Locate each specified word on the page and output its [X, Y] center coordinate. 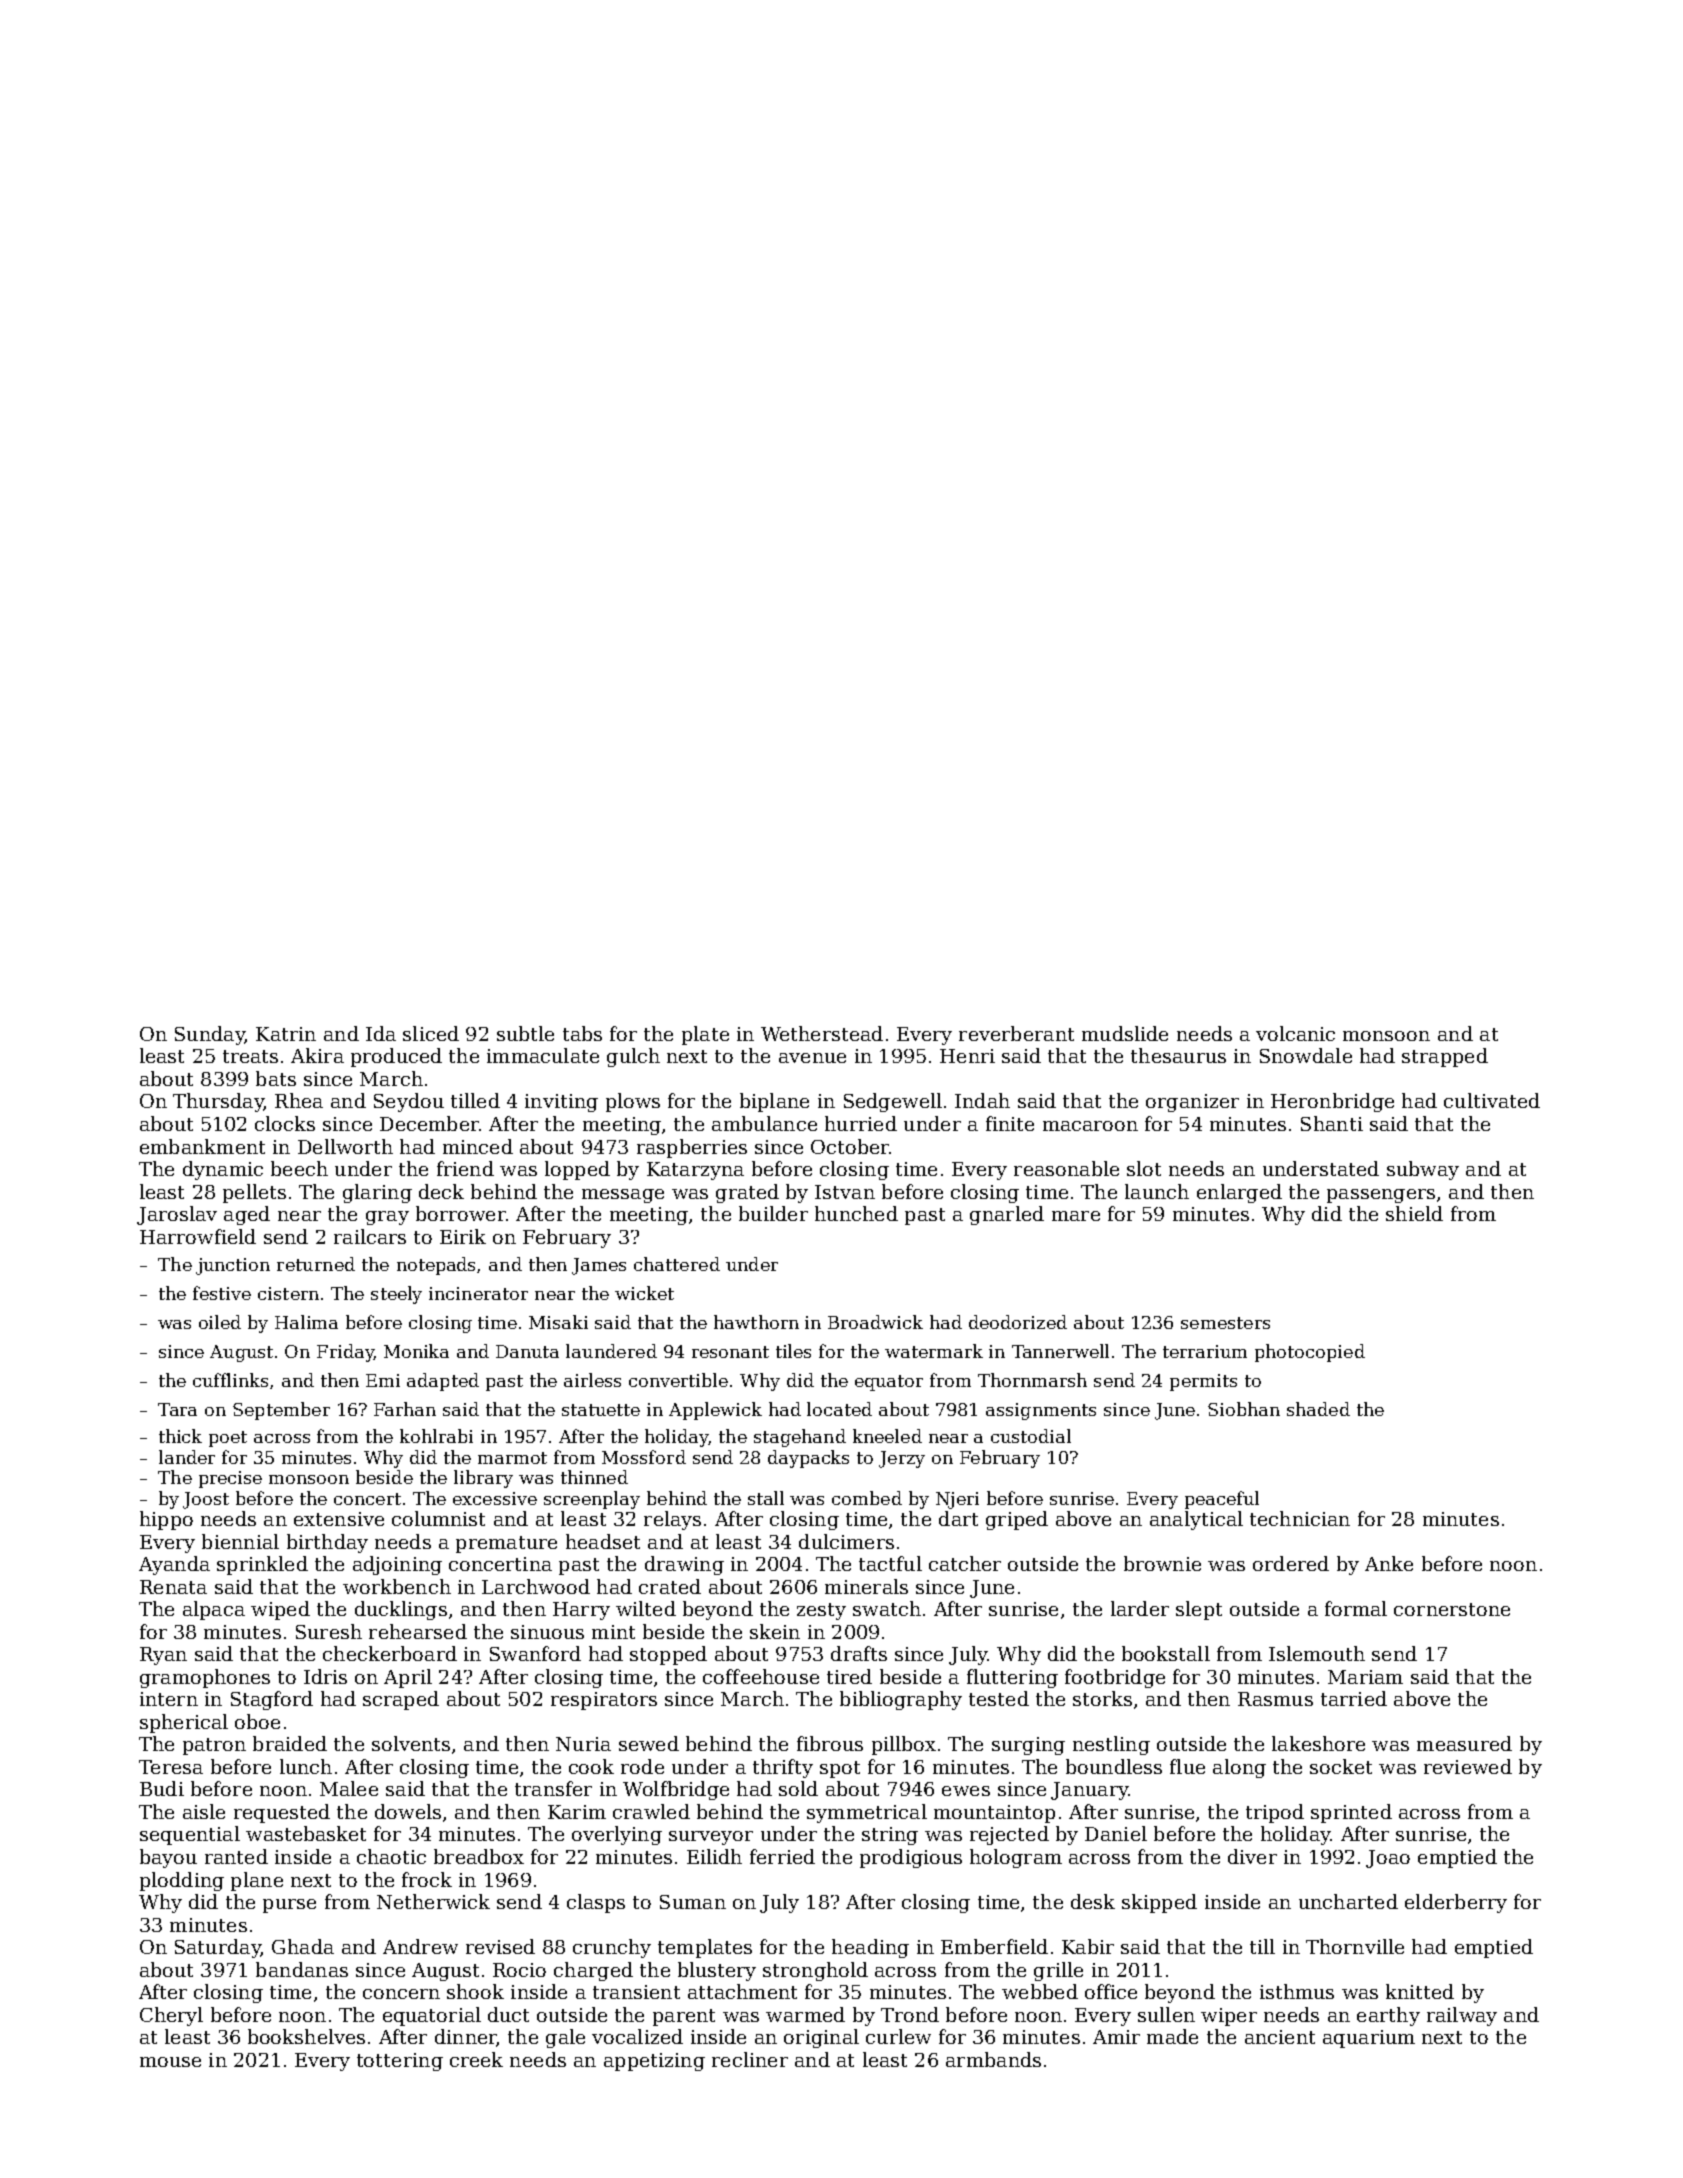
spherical [184, 1723]
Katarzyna [695, 1171]
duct [508, 2014]
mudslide [1125, 1033]
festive [222, 1293]
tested [999, 1698]
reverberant [1016, 1033]
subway [1423, 1170]
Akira [317, 1055]
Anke [1389, 1563]
